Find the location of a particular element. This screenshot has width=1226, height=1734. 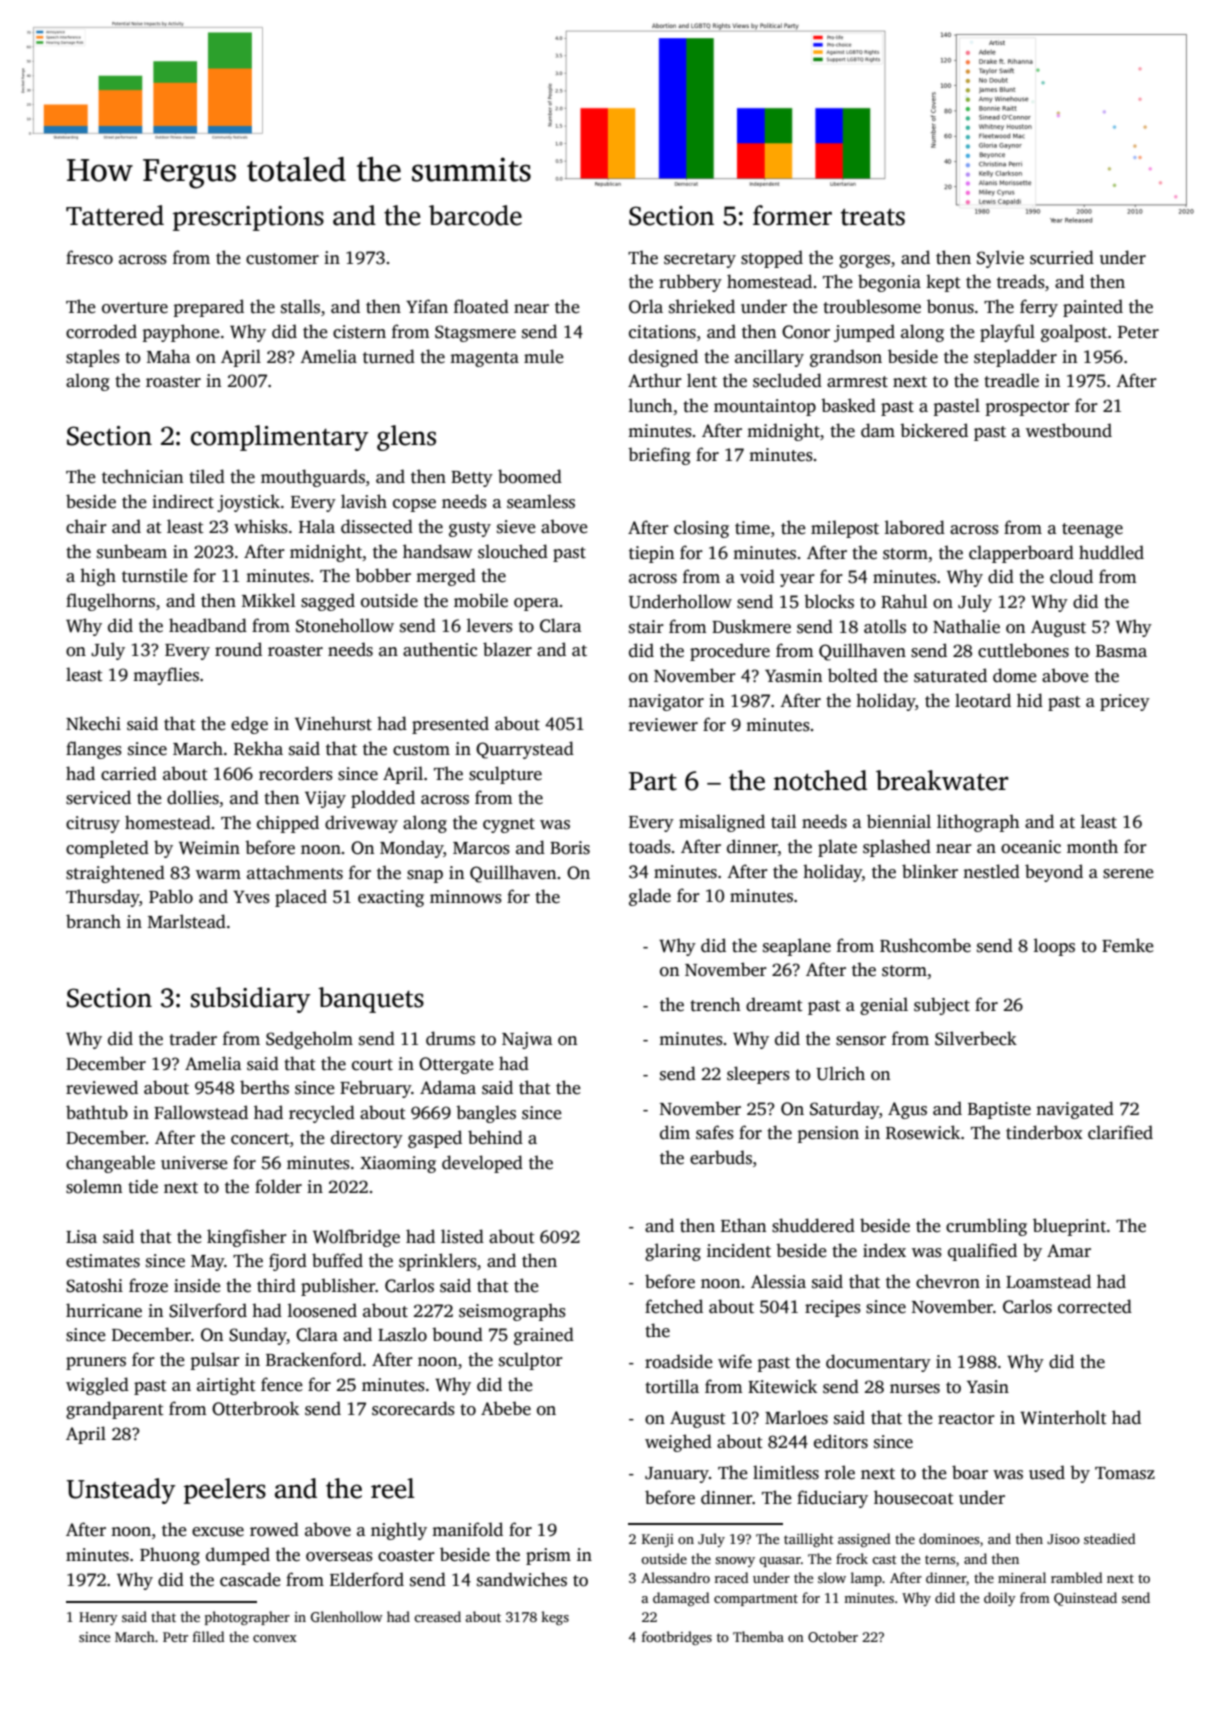

overture is located at coordinates (135, 308).
